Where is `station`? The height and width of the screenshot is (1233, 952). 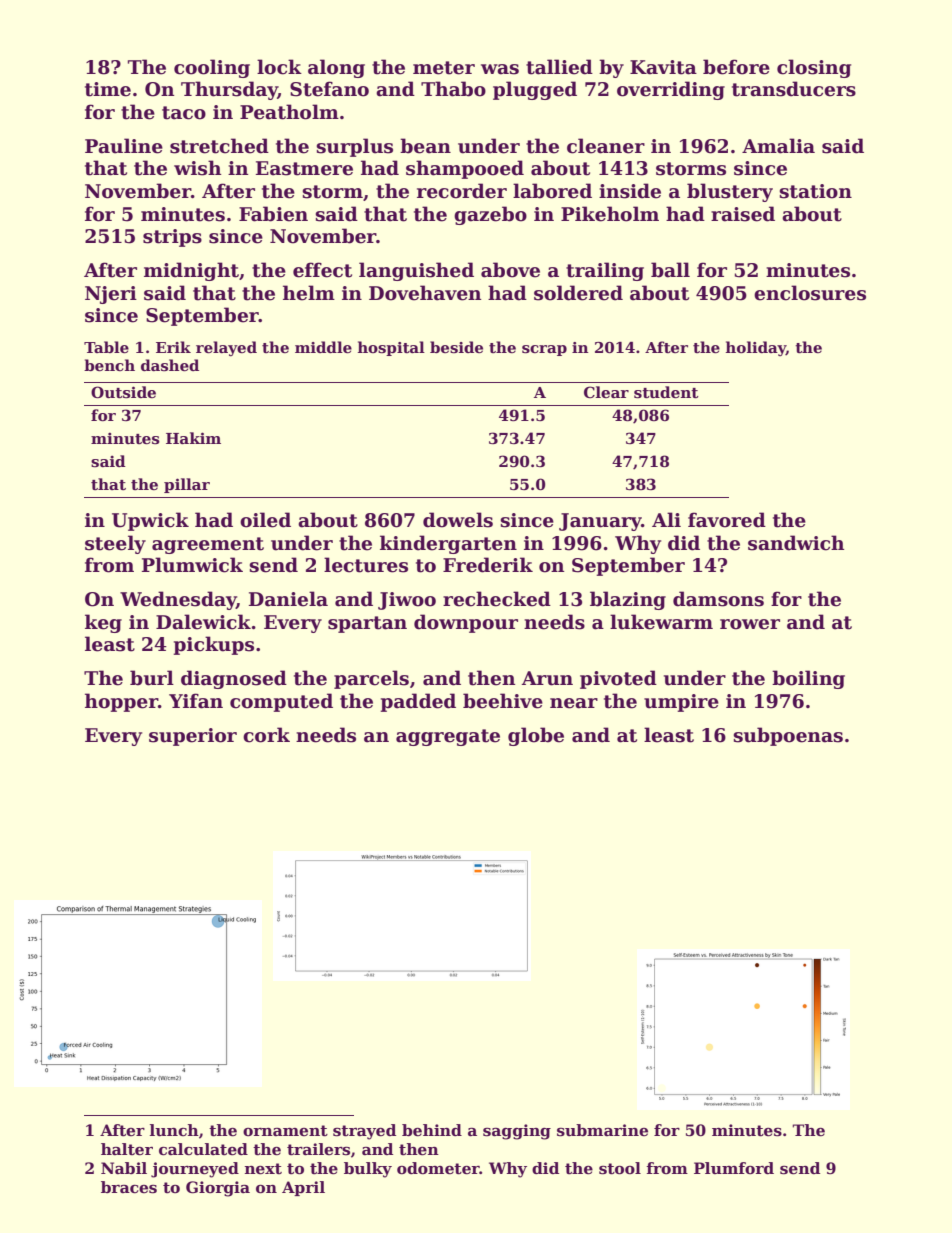
station is located at coordinates (815, 191).
